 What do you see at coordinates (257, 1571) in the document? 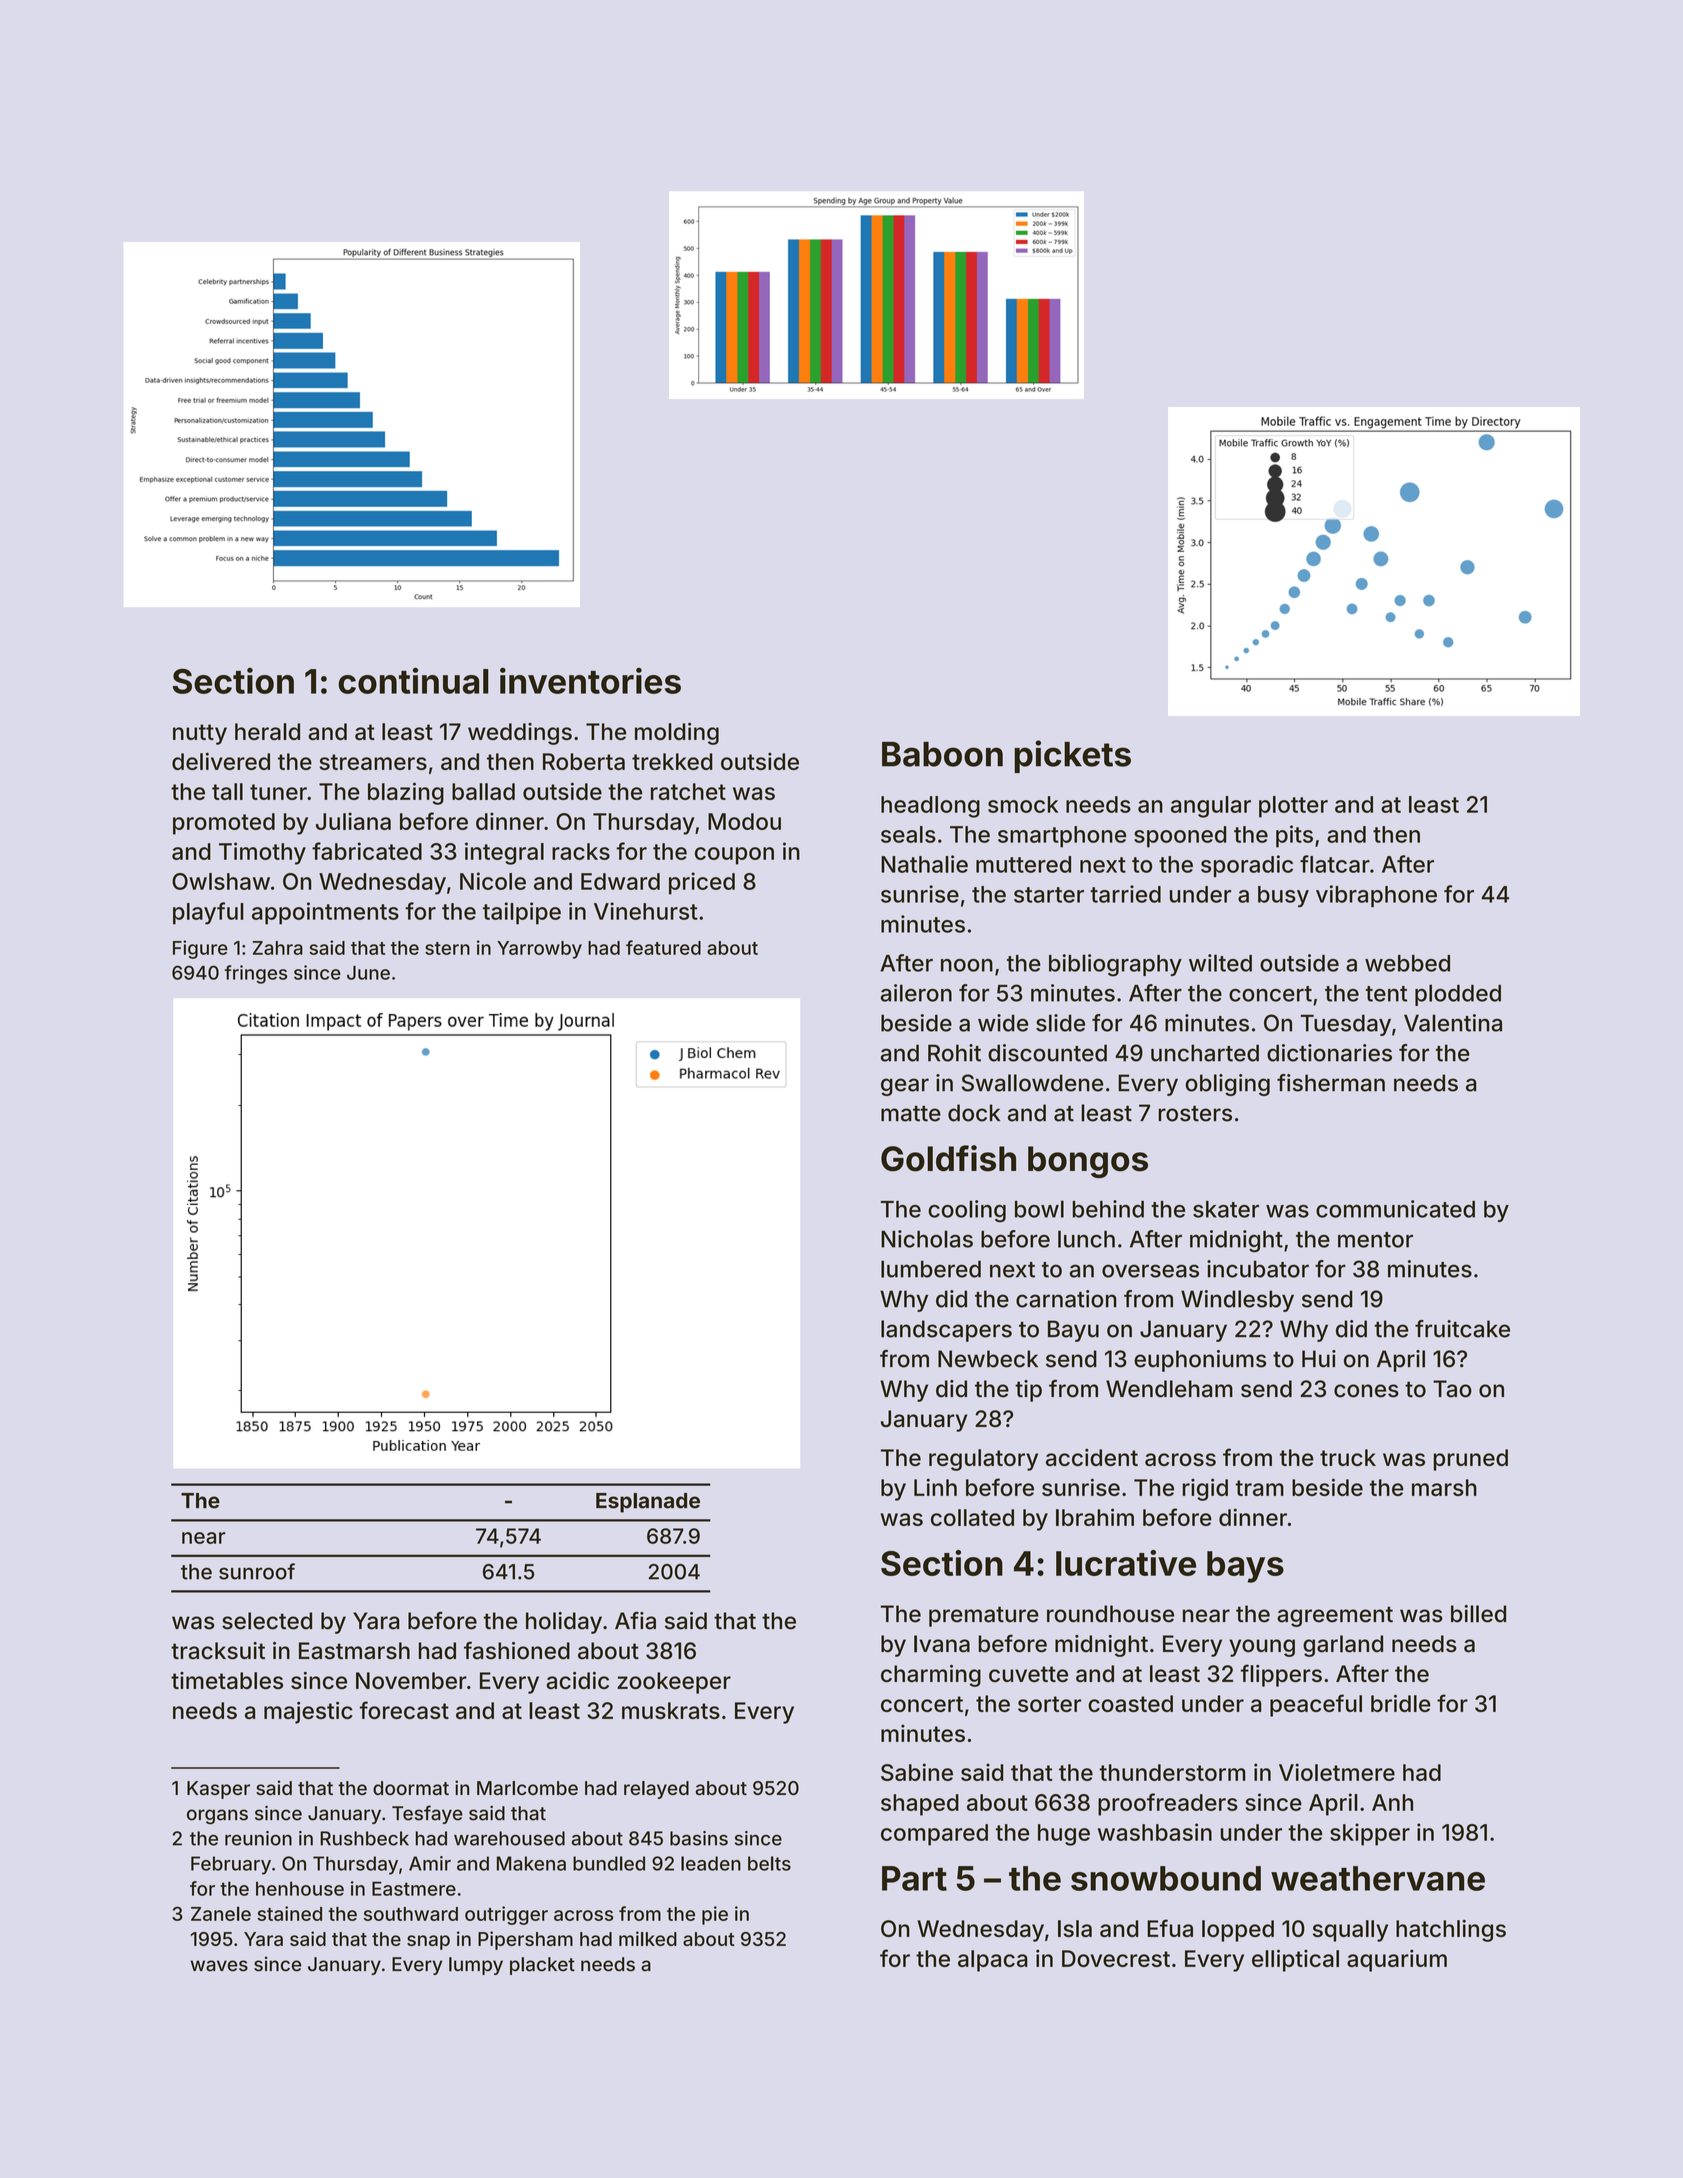
I see `sunroof` at bounding box center [257, 1571].
